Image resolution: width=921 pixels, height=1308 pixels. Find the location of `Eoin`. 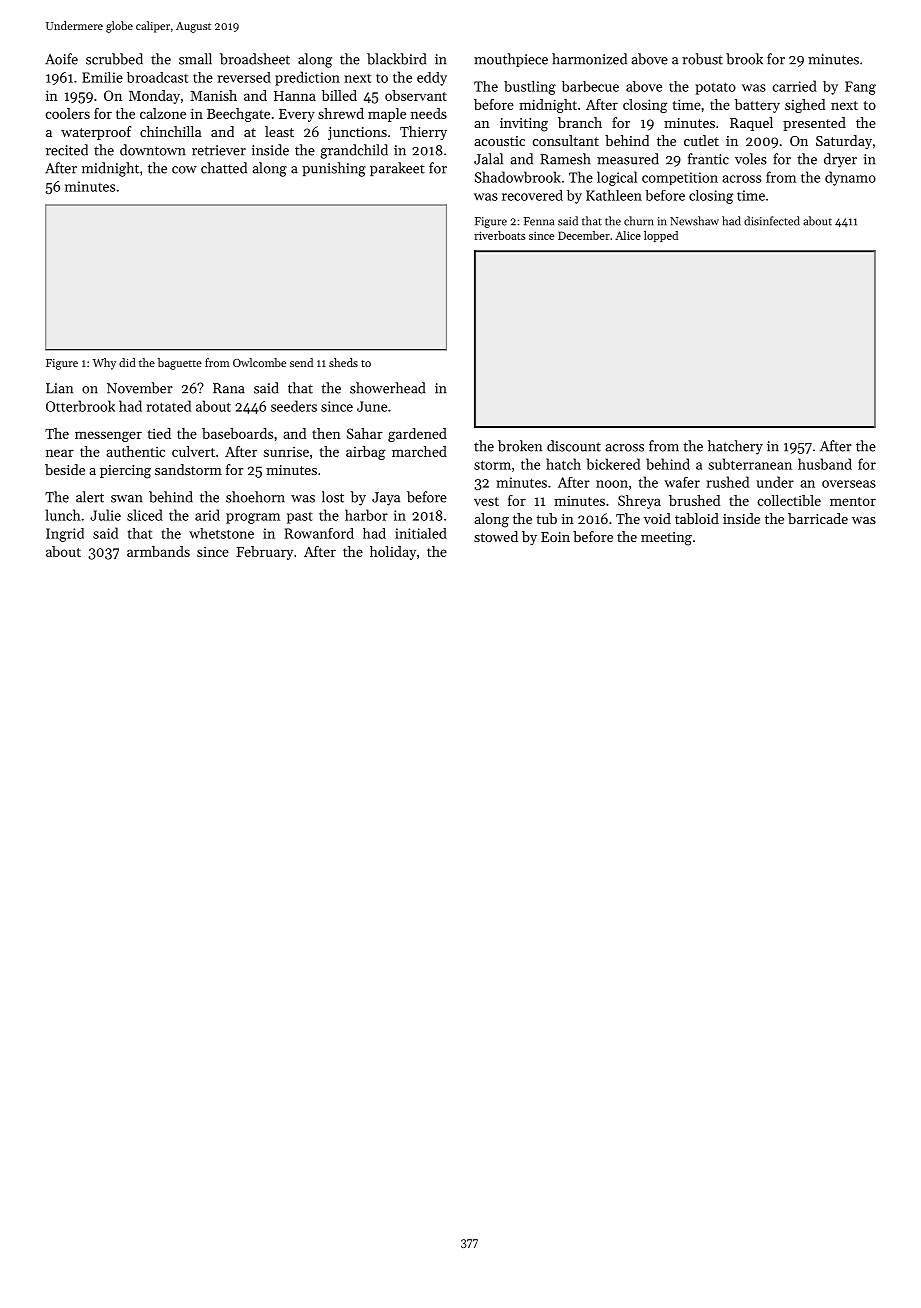

Eoin is located at coordinates (555, 537).
